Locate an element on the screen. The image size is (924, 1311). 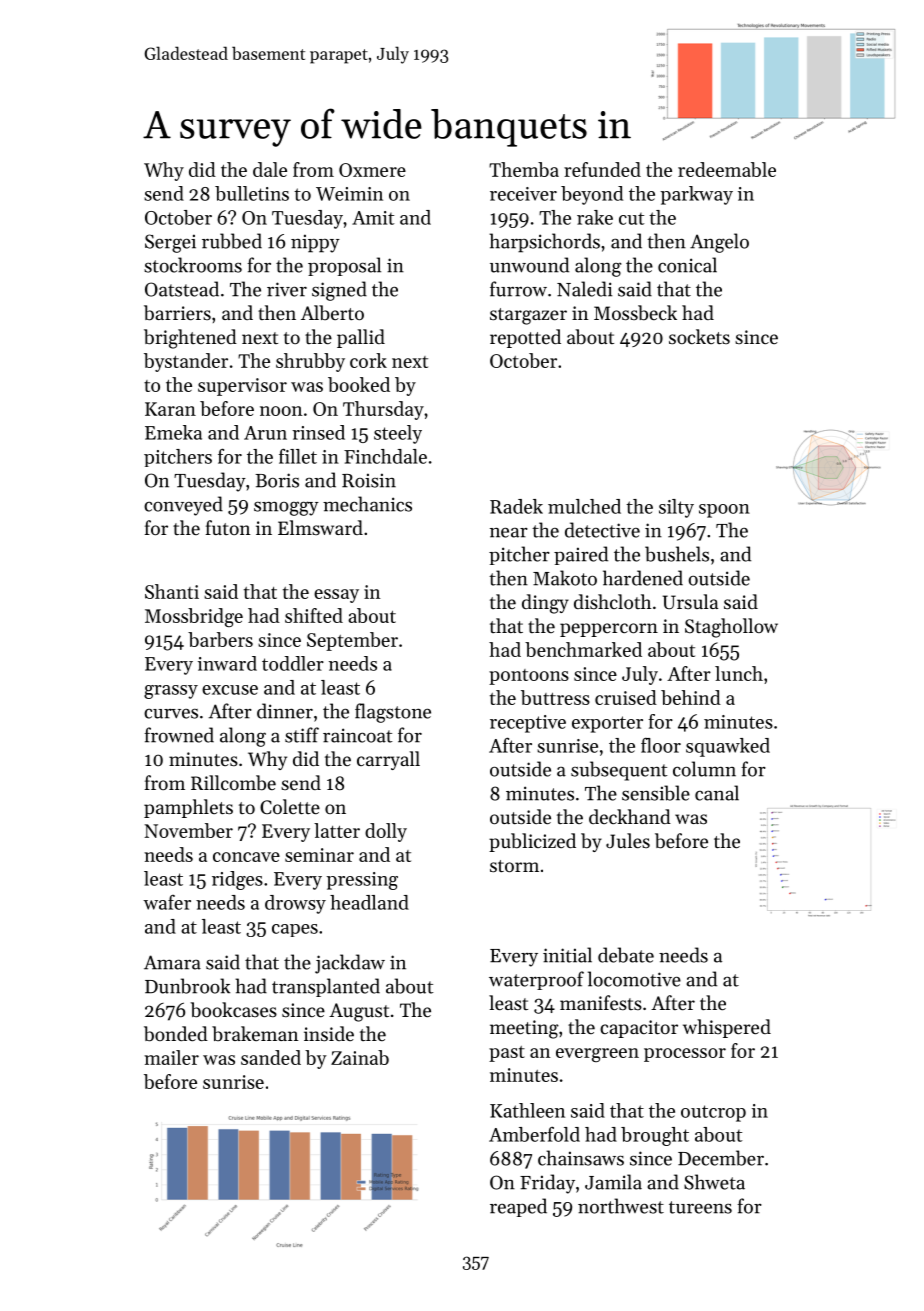
detective is located at coordinates (602, 530).
